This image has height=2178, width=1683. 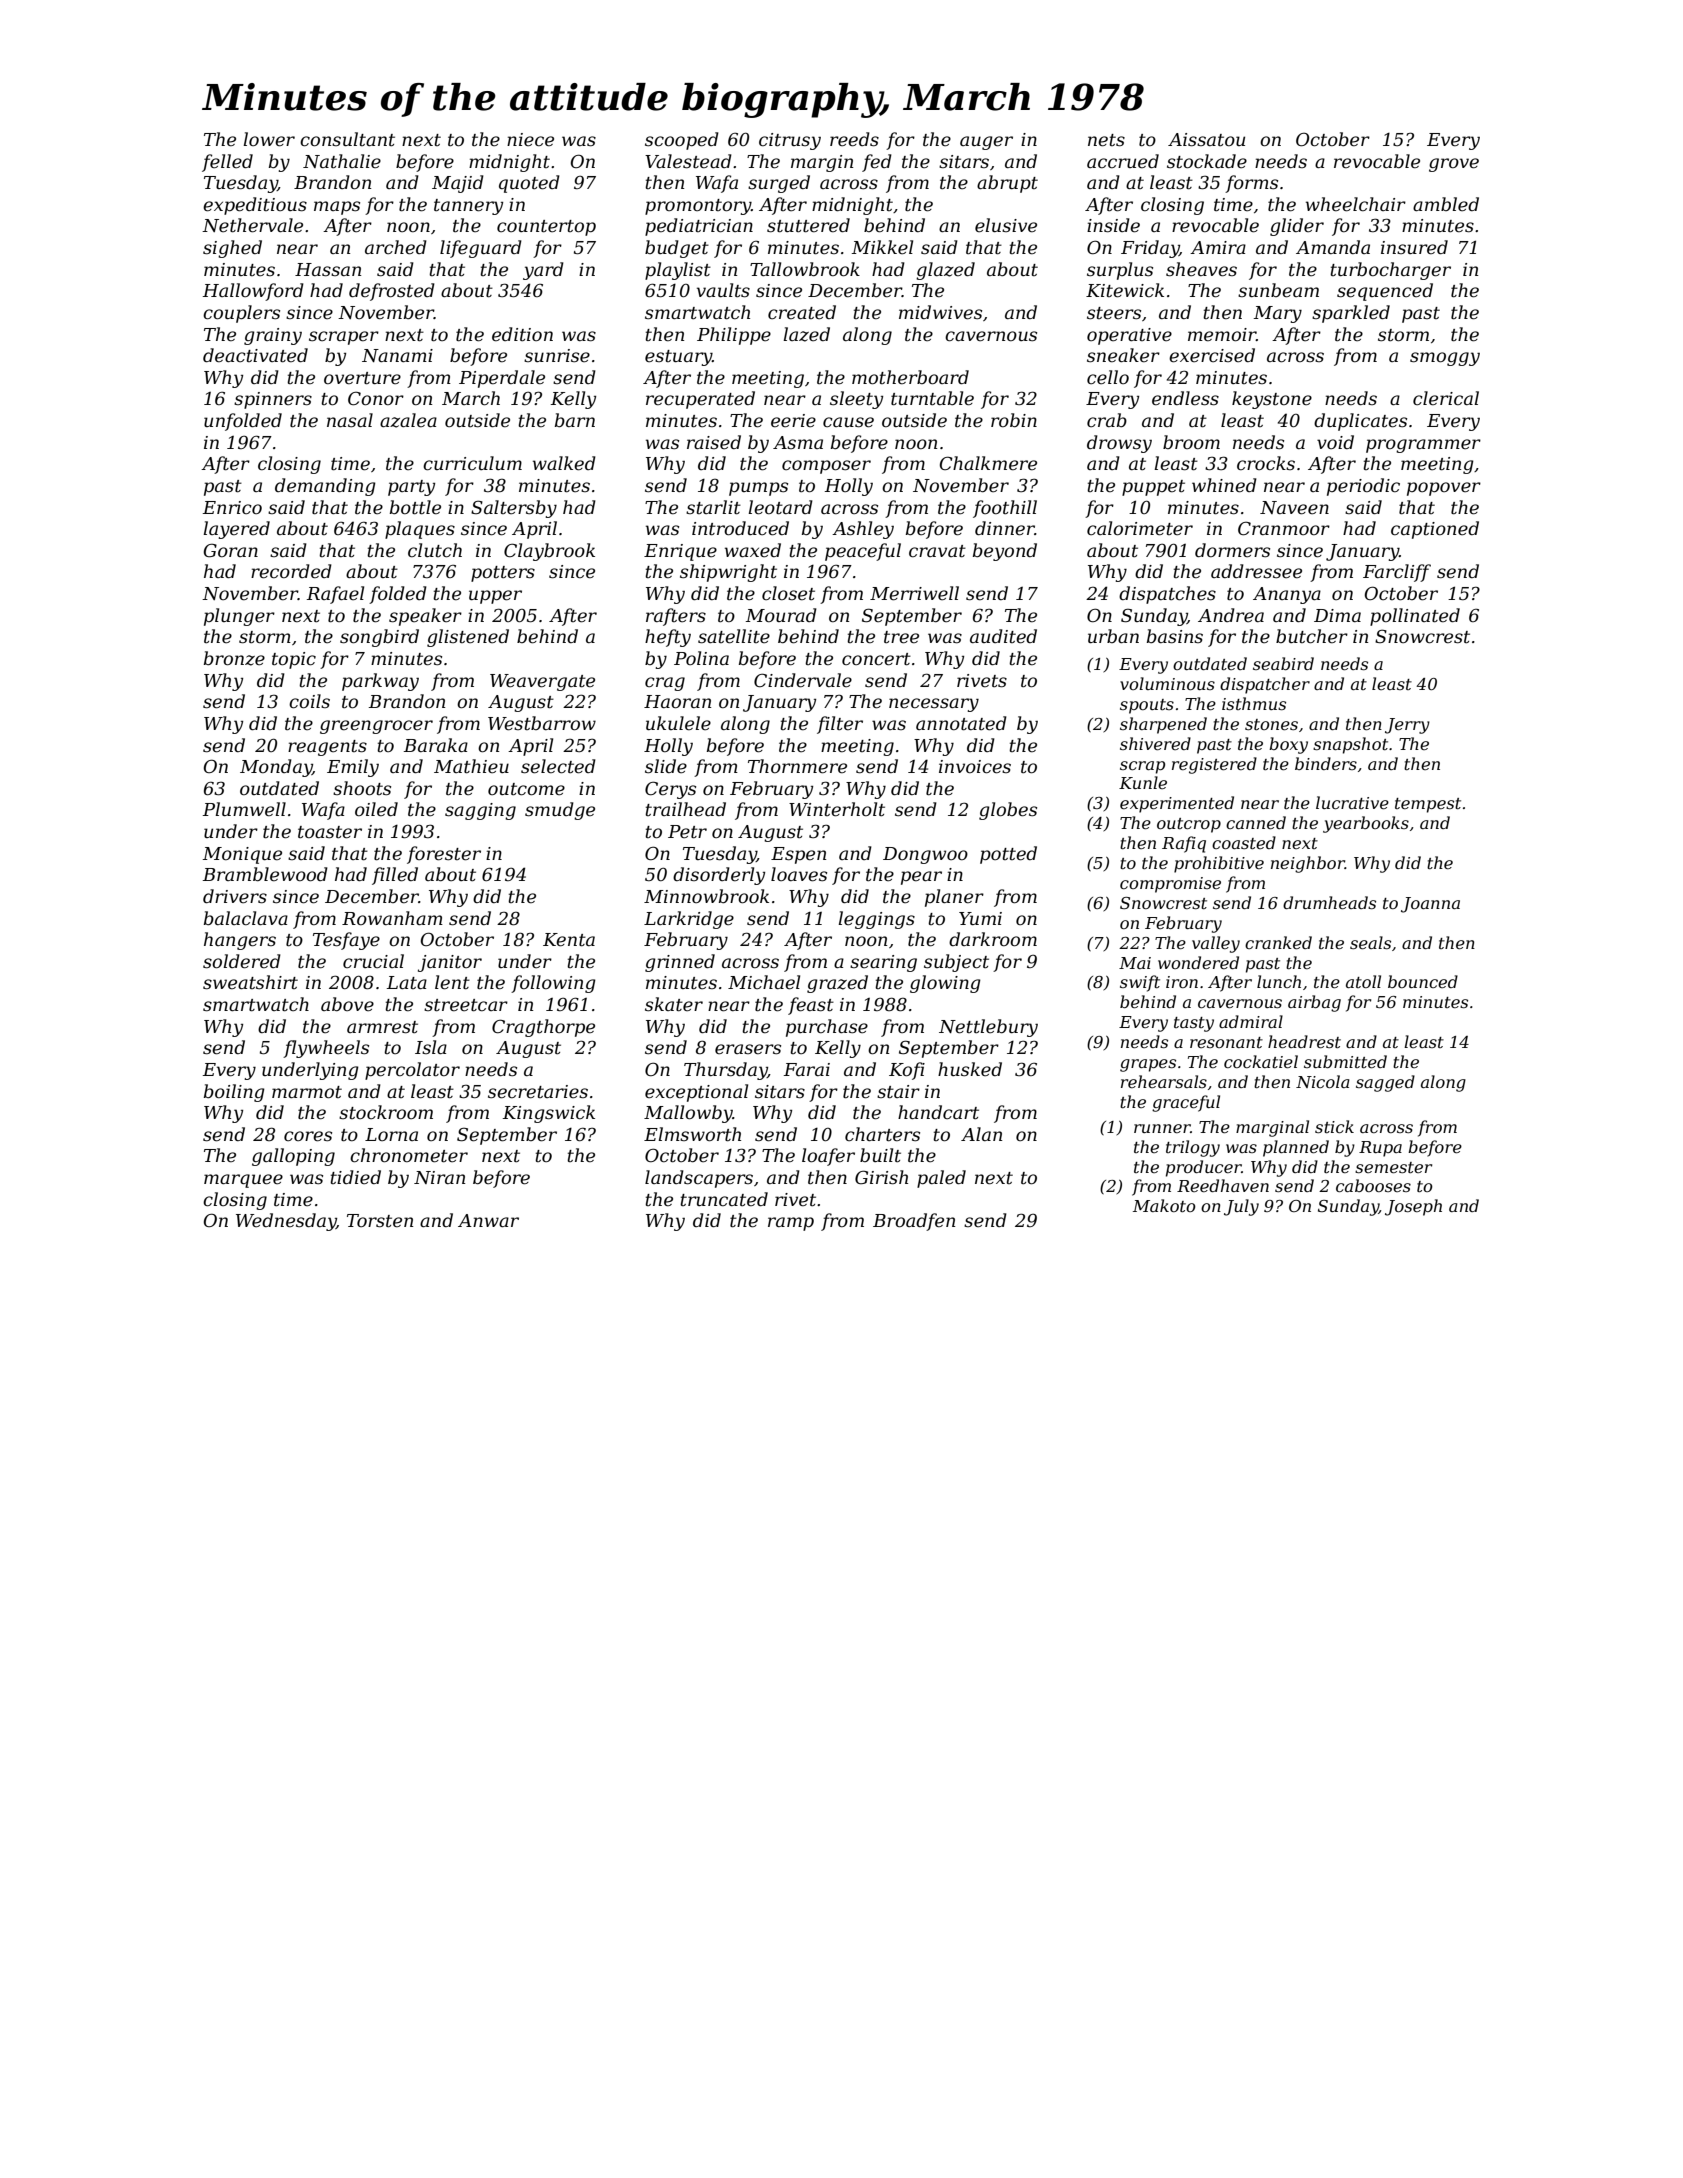 I want to click on niece, so click(x=530, y=140).
